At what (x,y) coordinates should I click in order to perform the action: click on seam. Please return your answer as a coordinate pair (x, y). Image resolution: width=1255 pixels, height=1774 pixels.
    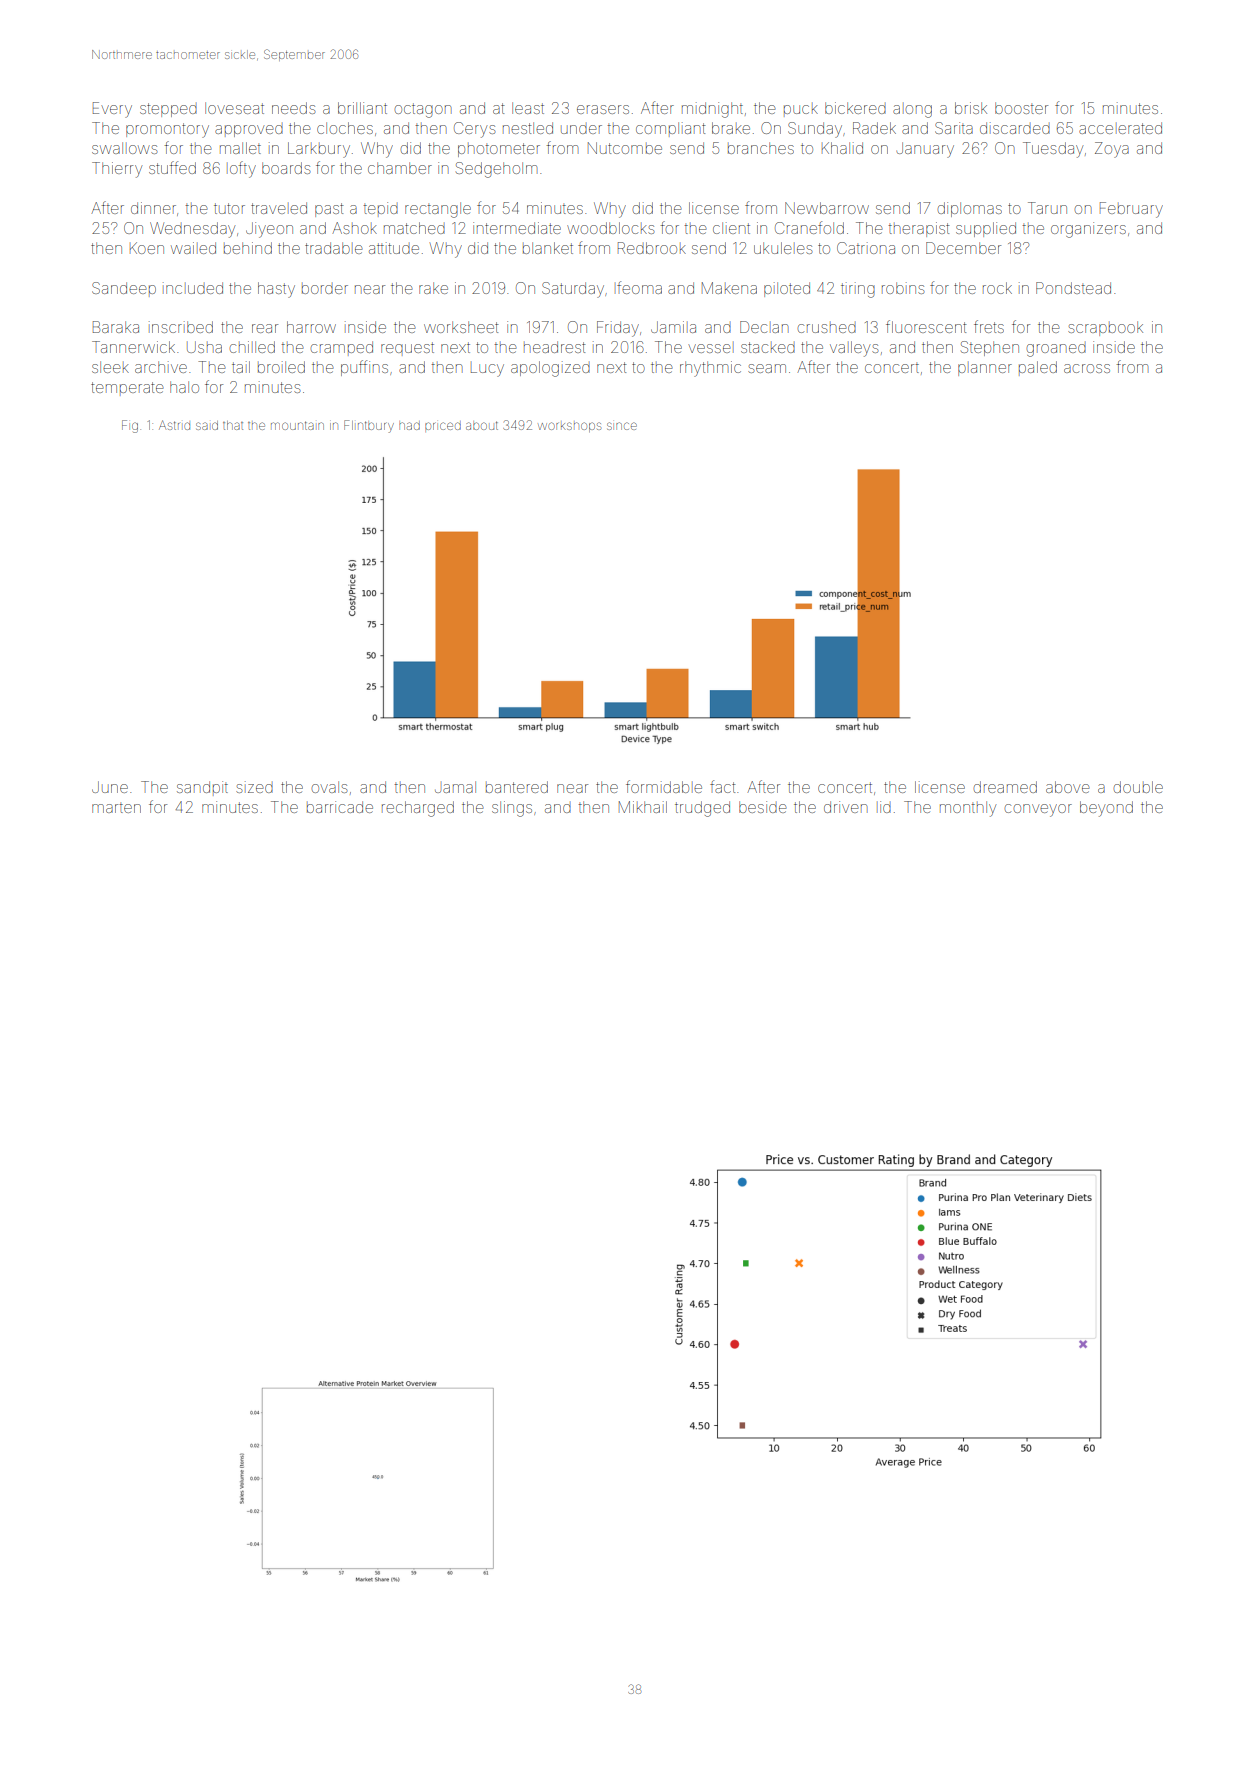
    Looking at the image, I should click on (767, 368).
